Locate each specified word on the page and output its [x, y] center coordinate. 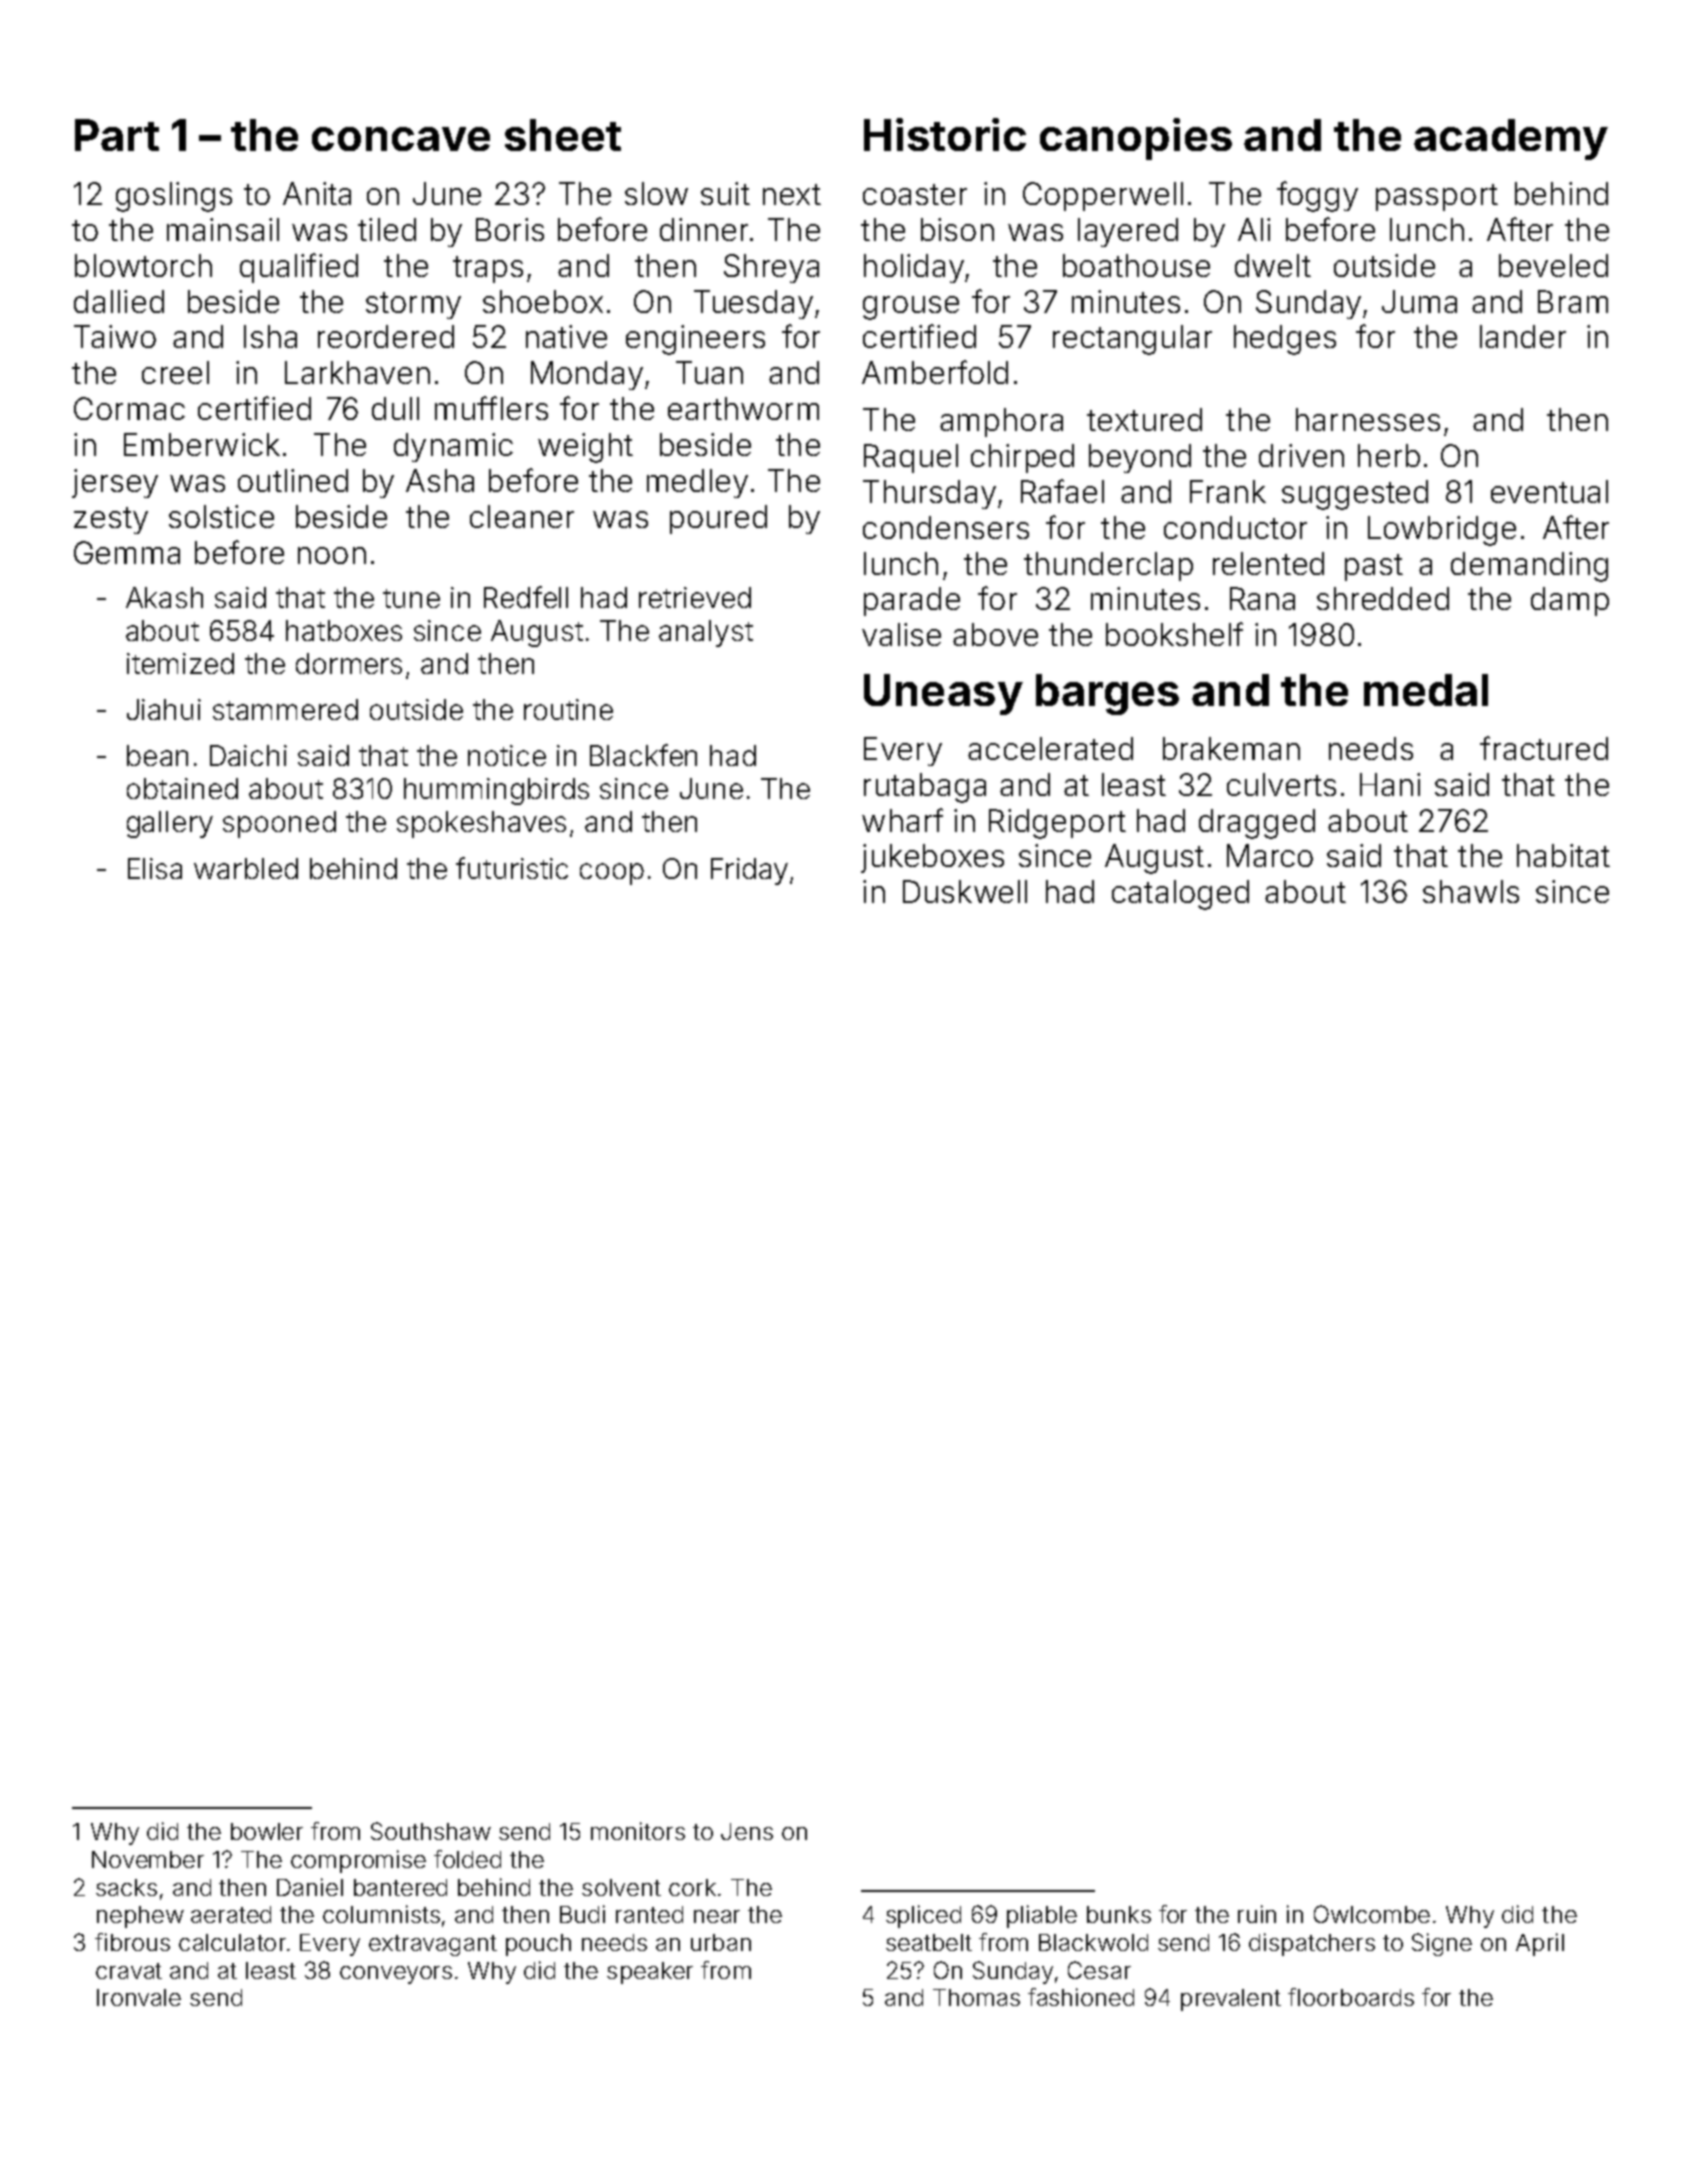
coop [612, 874]
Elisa [155, 868]
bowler [267, 1831]
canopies [1136, 139]
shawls [1471, 891]
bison [957, 229]
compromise [358, 1861]
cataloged [1180, 895]
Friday [749, 871]
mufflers [491, 408]
